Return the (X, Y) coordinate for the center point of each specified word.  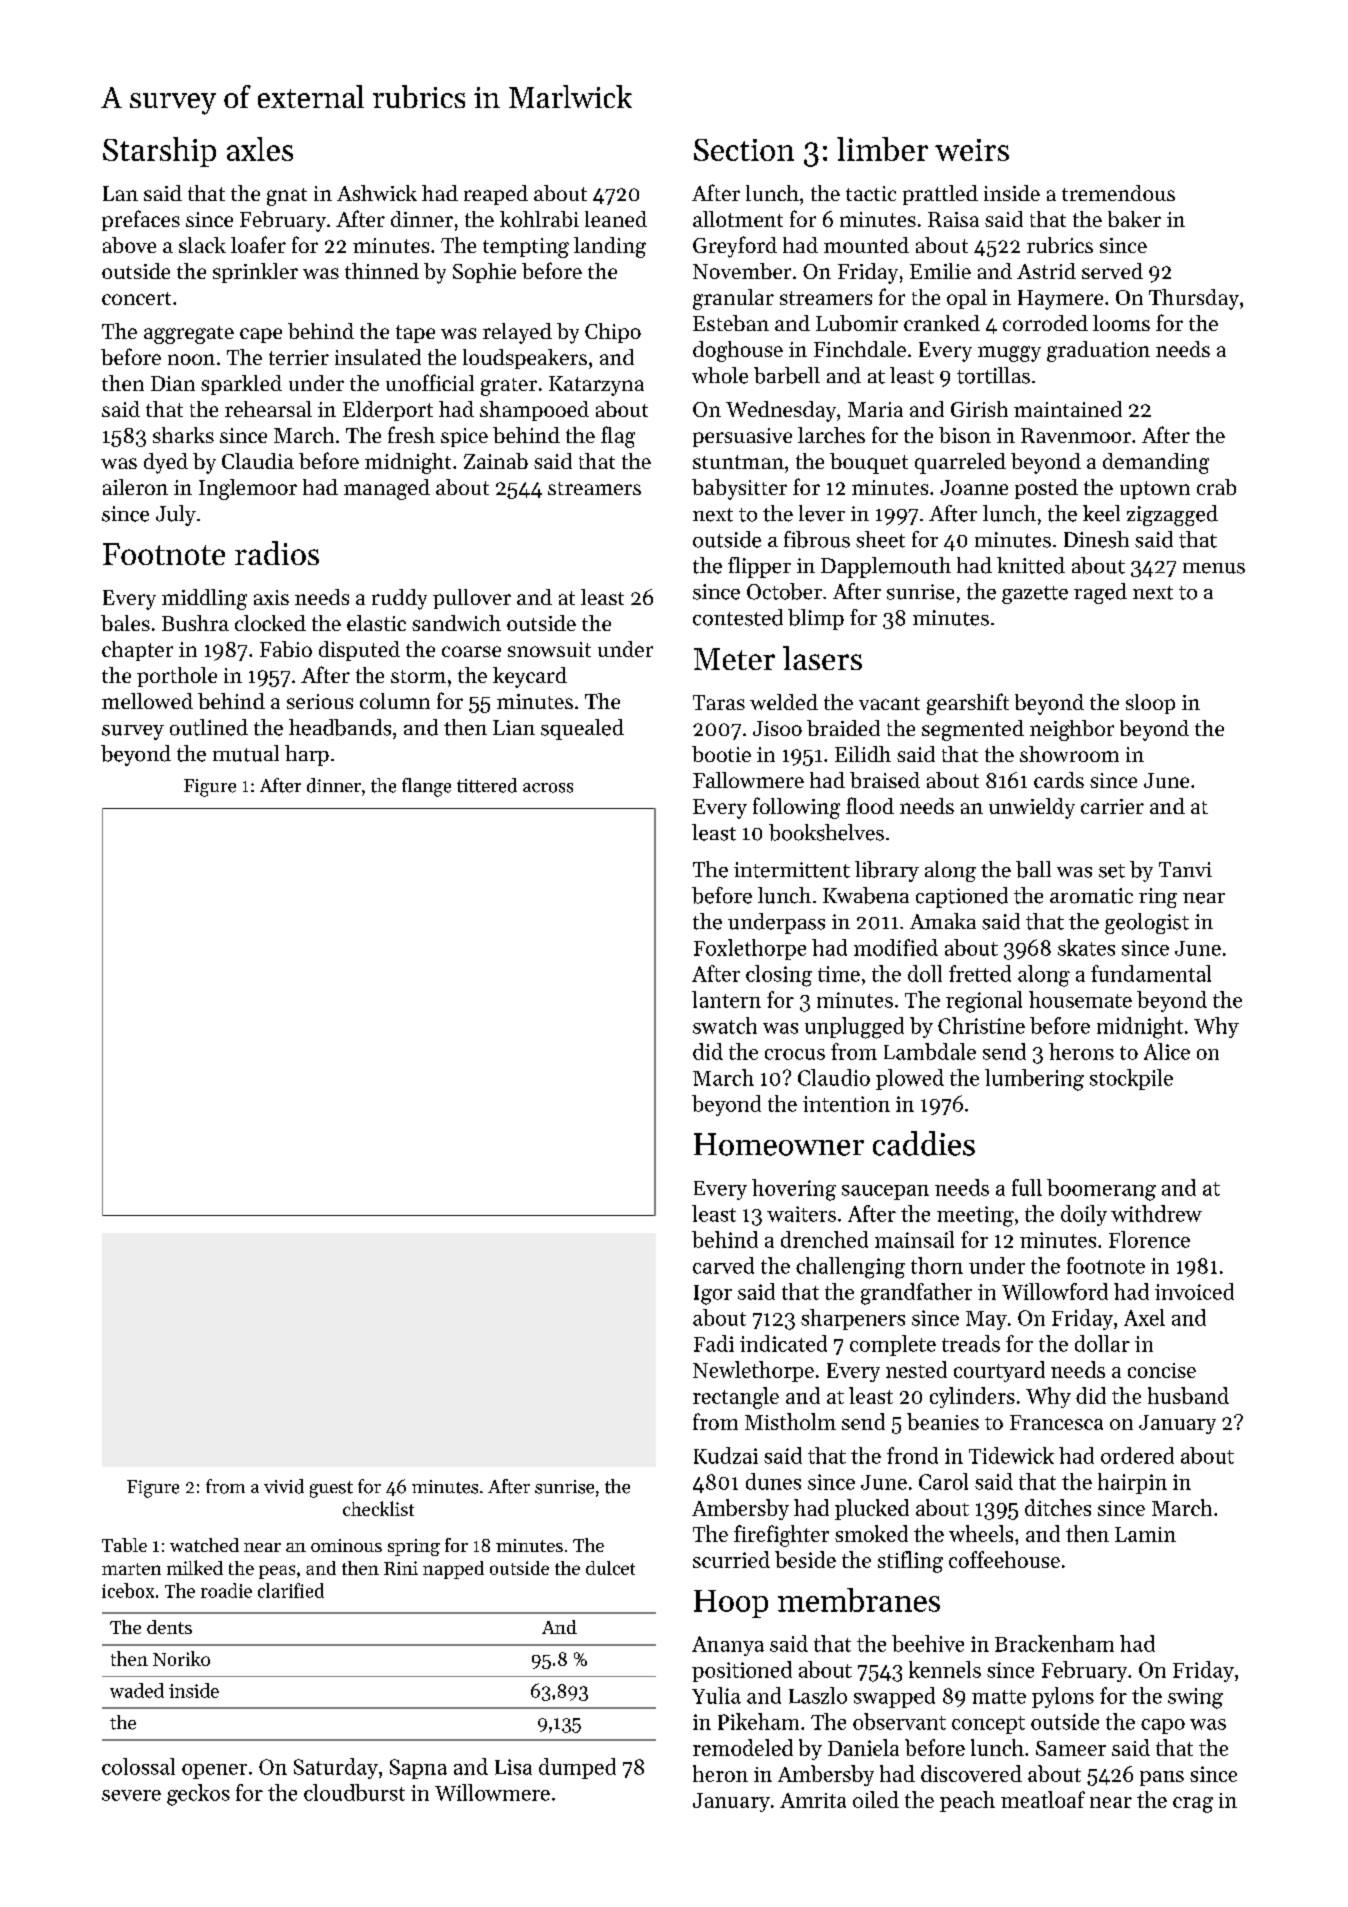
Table (124, 1545)
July (176, 515)
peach (967, 1801)
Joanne (974, 487)
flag (618, 437)
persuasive (742, 437)
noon (191, 359)
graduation (1098, 351)
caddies (924, 1143)
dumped (577, 1768)
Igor (713, 1295)
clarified (291, 1590)
